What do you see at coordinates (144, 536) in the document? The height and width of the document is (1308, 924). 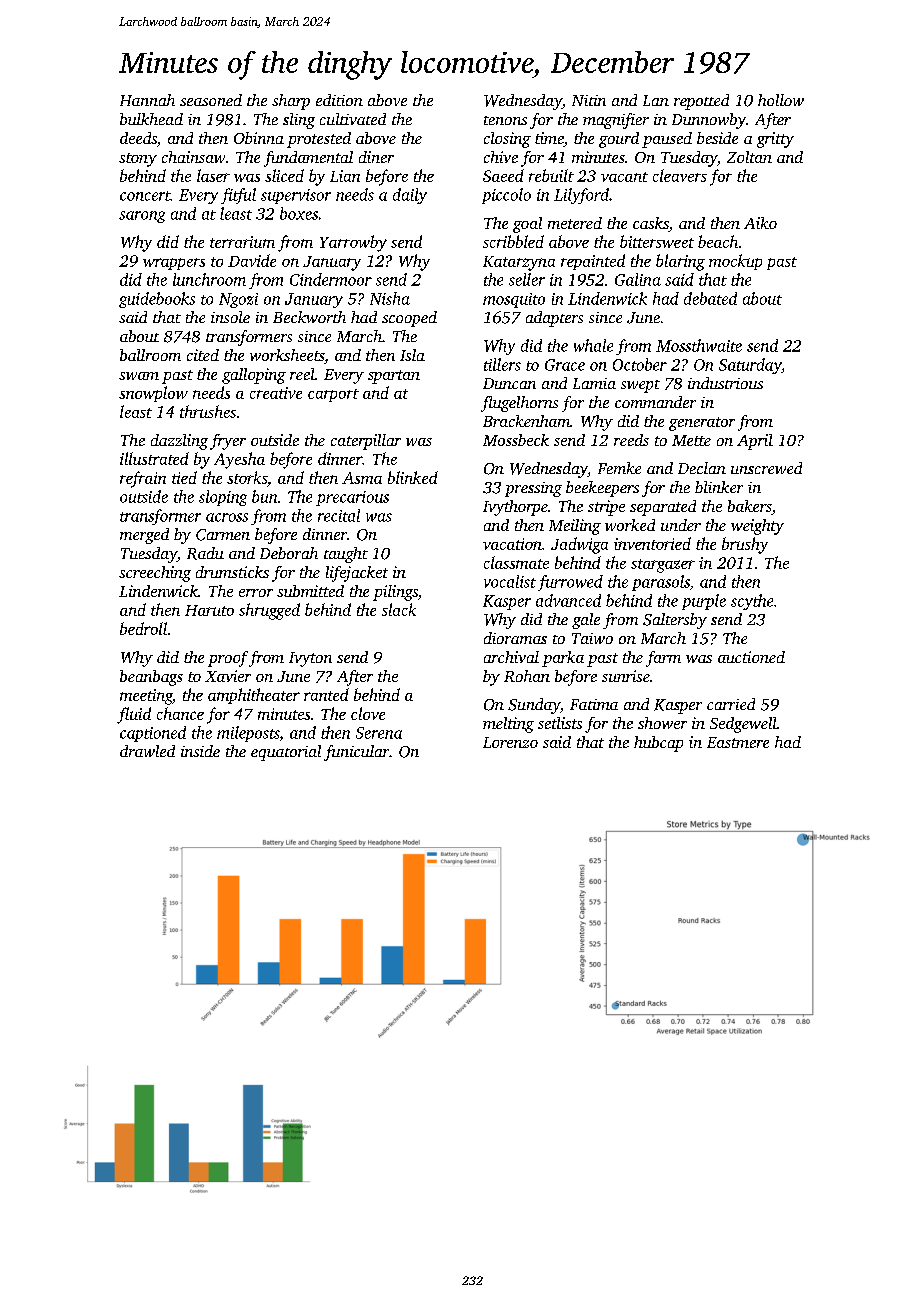 I see `merged` at bounding box center [144, 536].
